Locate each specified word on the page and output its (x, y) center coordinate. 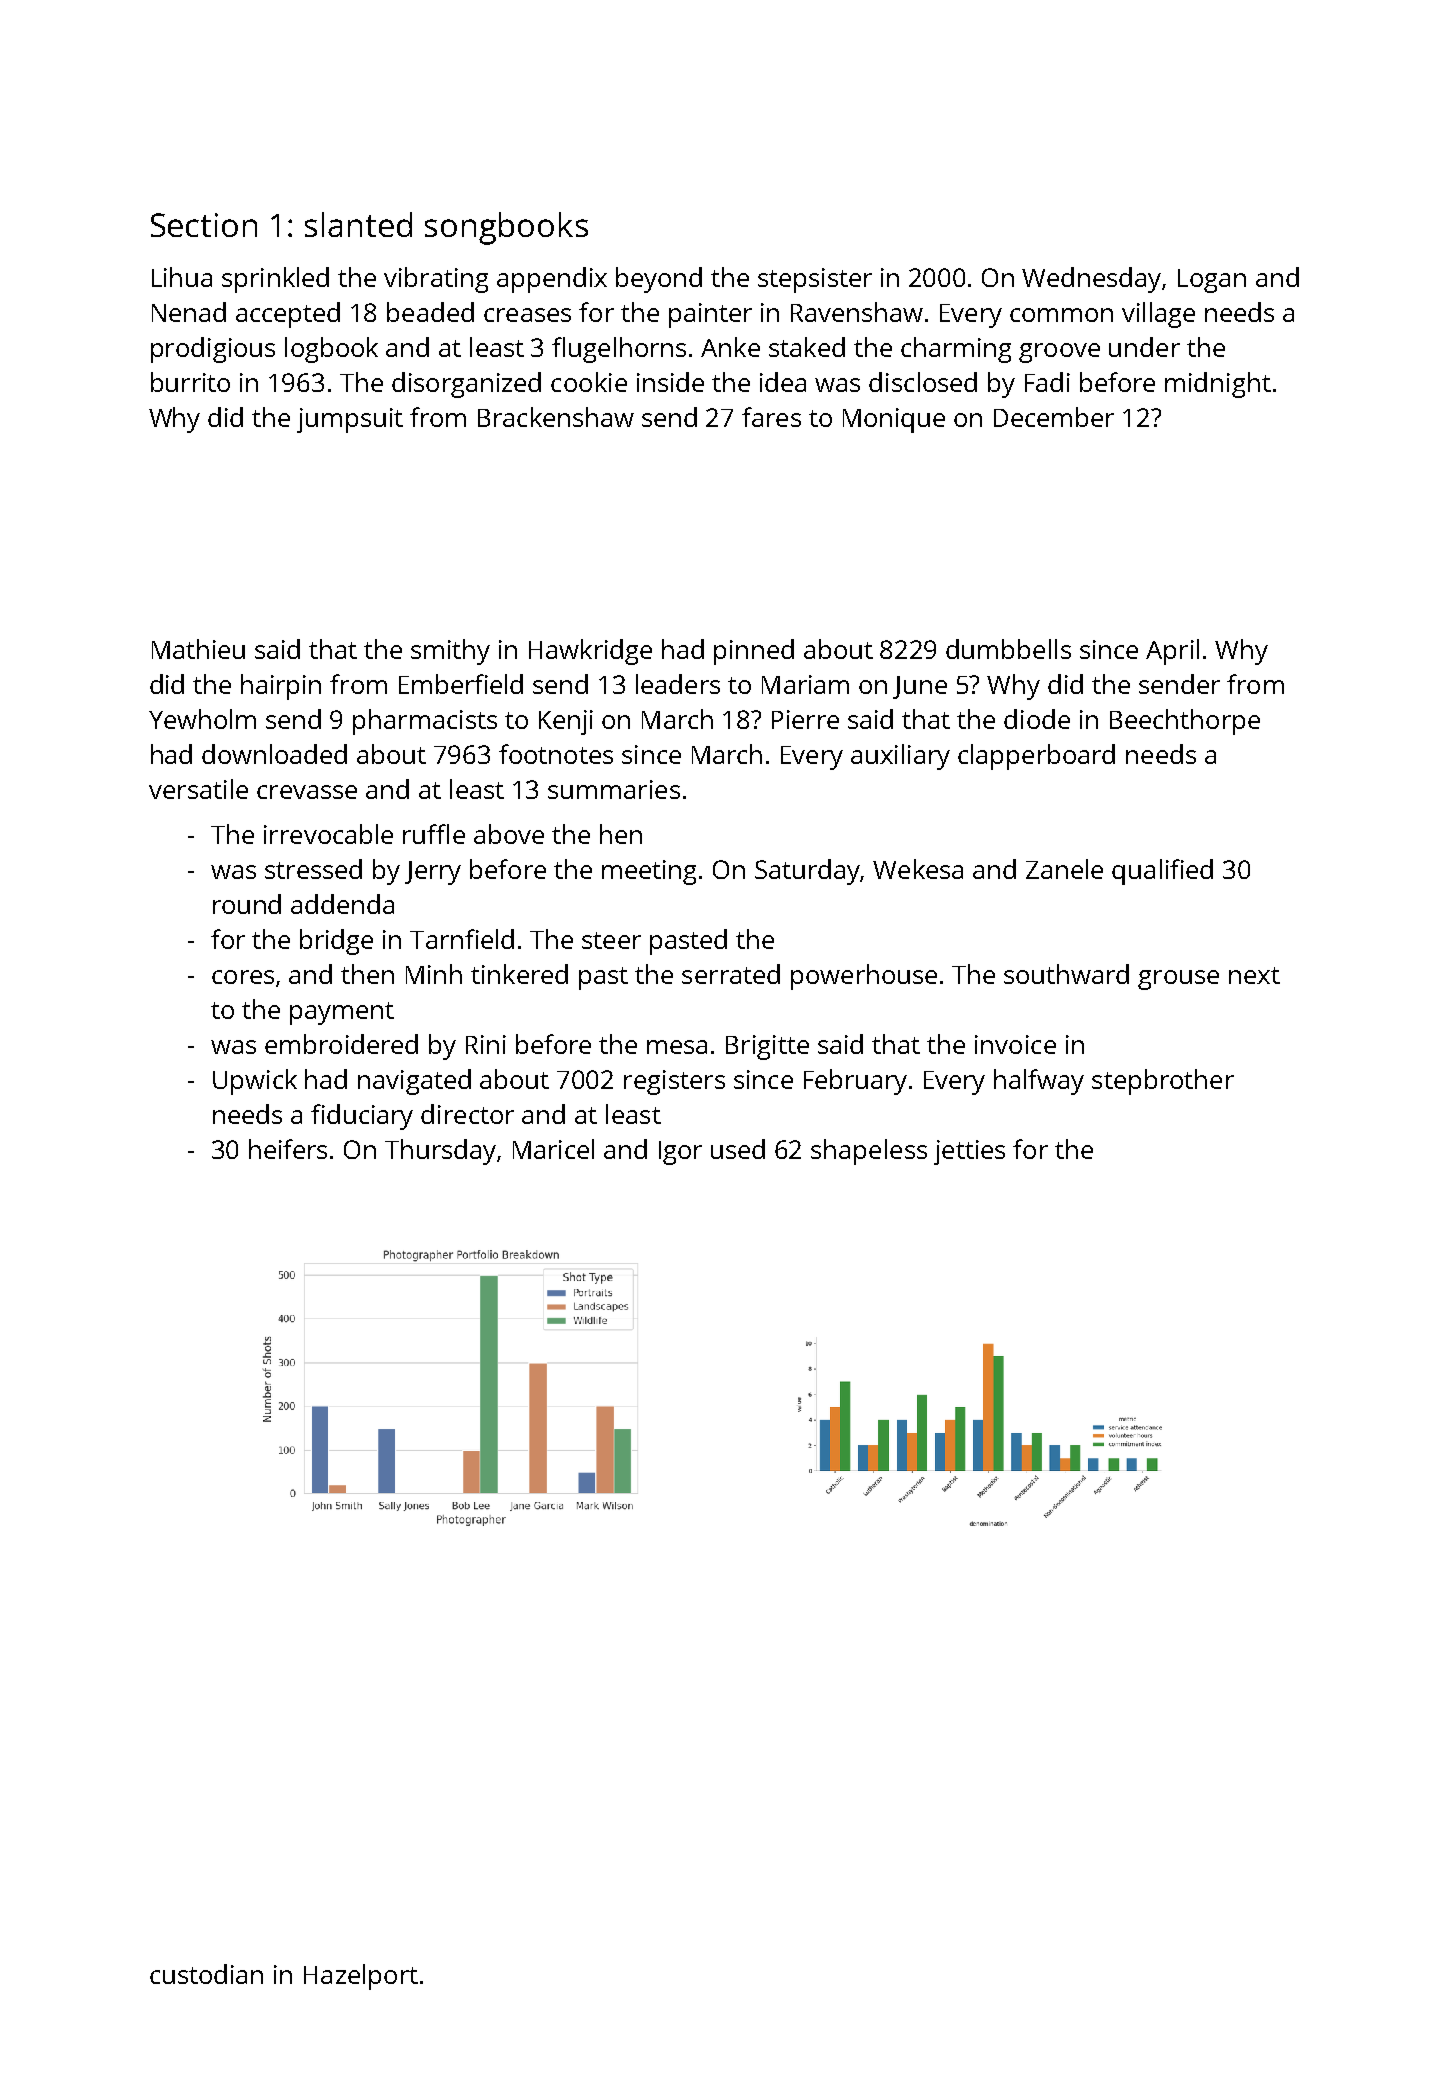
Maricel (553, 1149)
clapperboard (1036, 757)
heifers (288, 1149)
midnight (1218, 385)
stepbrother (1163, 1082)
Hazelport (361, 1977)
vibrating (436, 280)
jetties (969, 1152)
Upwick (255, 1082)
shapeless (869, 1152)
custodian (206, 1974)
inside (670, 382)
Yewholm (202, 719)
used (738, 1149)
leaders (678, 684)
